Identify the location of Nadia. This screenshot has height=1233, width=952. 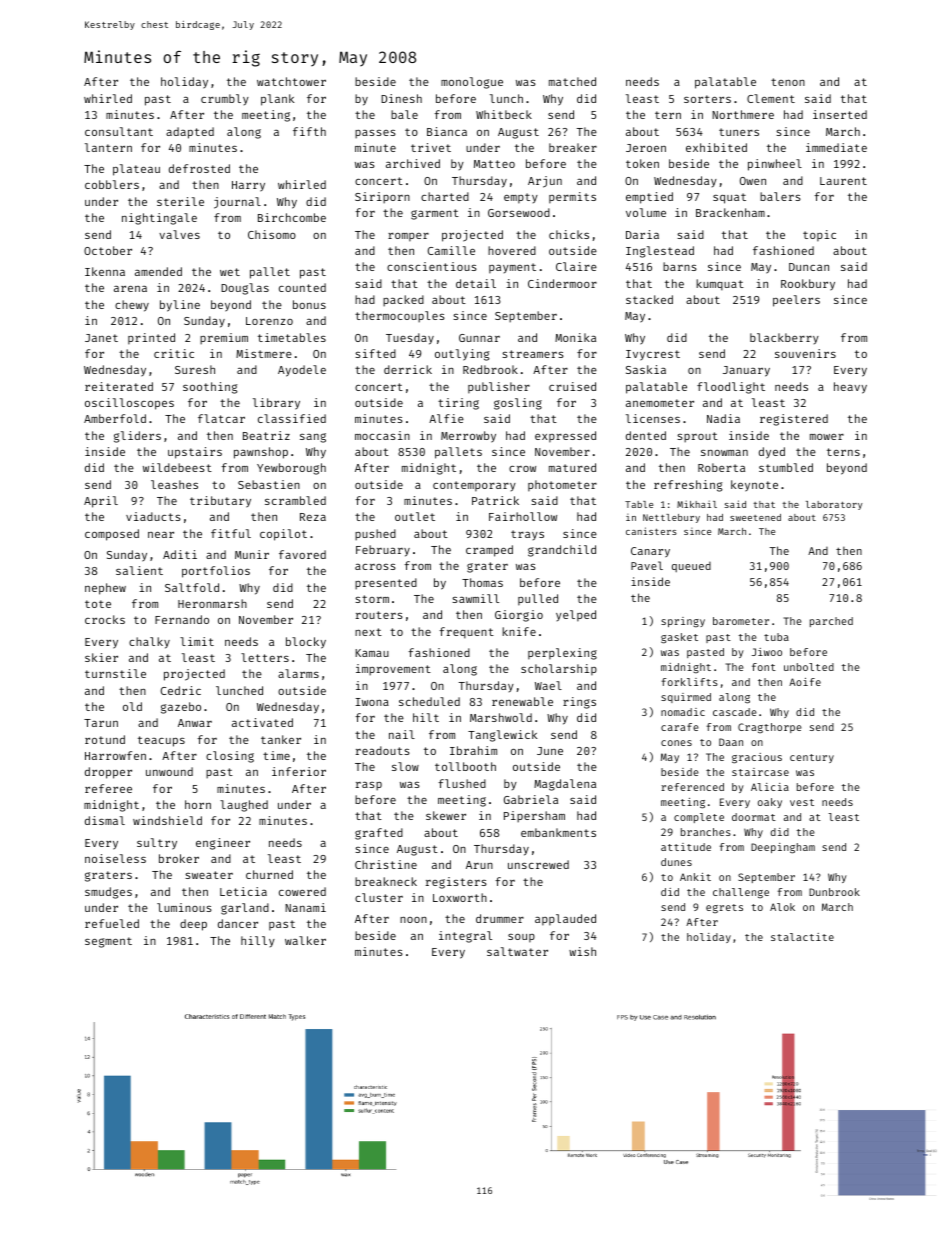
(723, 418).
